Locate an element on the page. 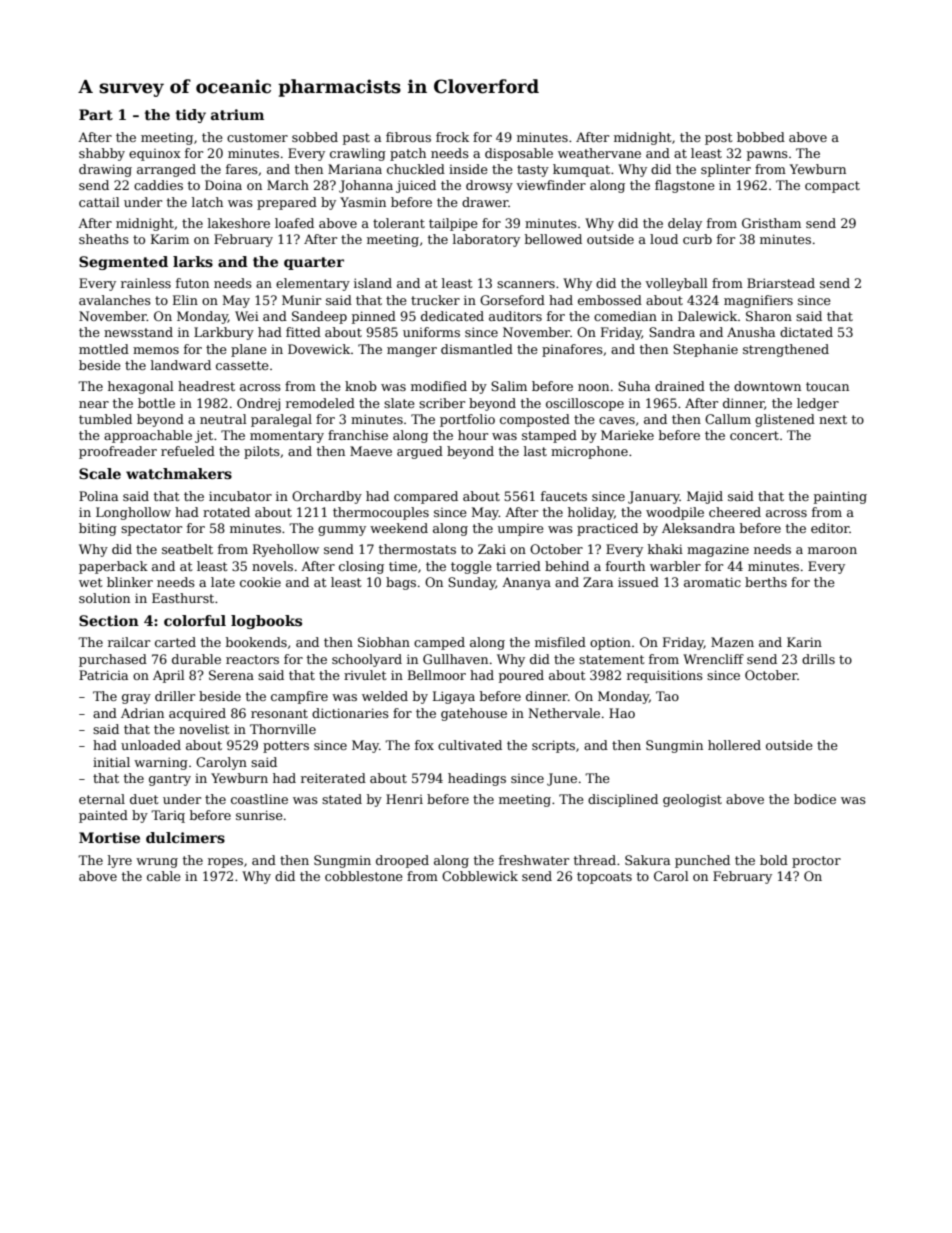  tumbled is located at coordinates (105, 419).
